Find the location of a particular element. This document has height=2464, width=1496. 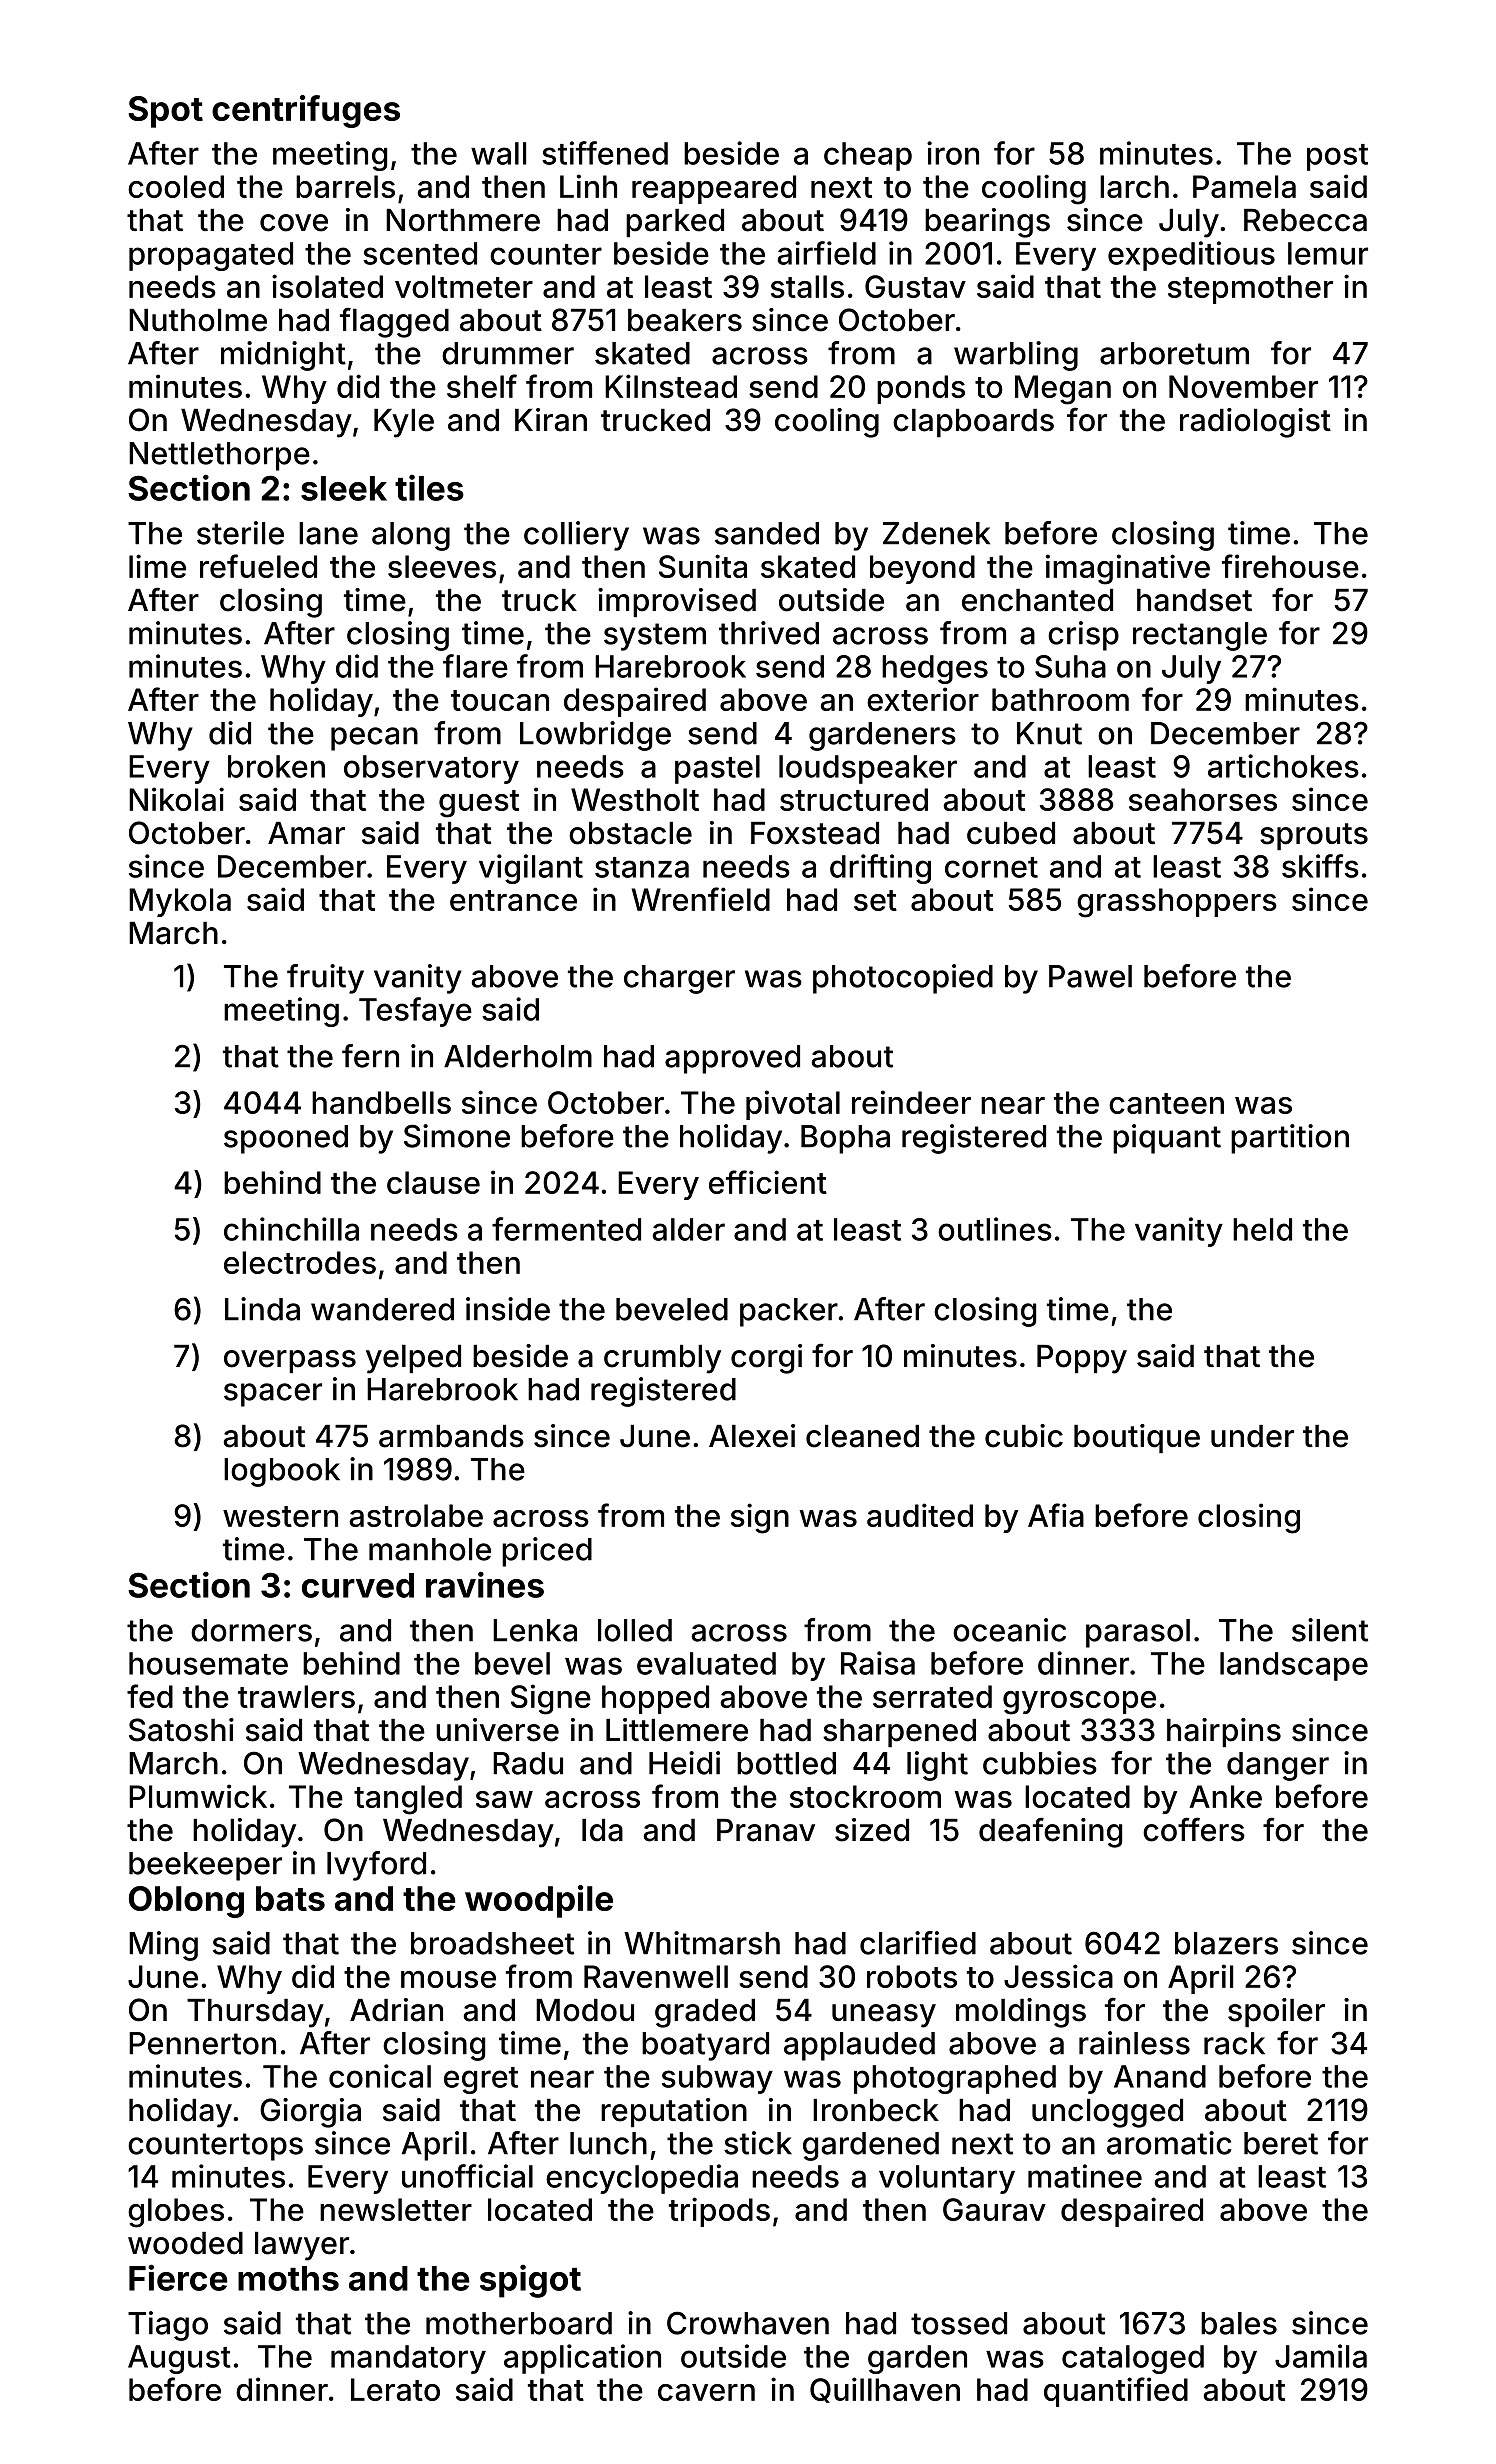

newsletter is located at coordinates (396, 2209).
